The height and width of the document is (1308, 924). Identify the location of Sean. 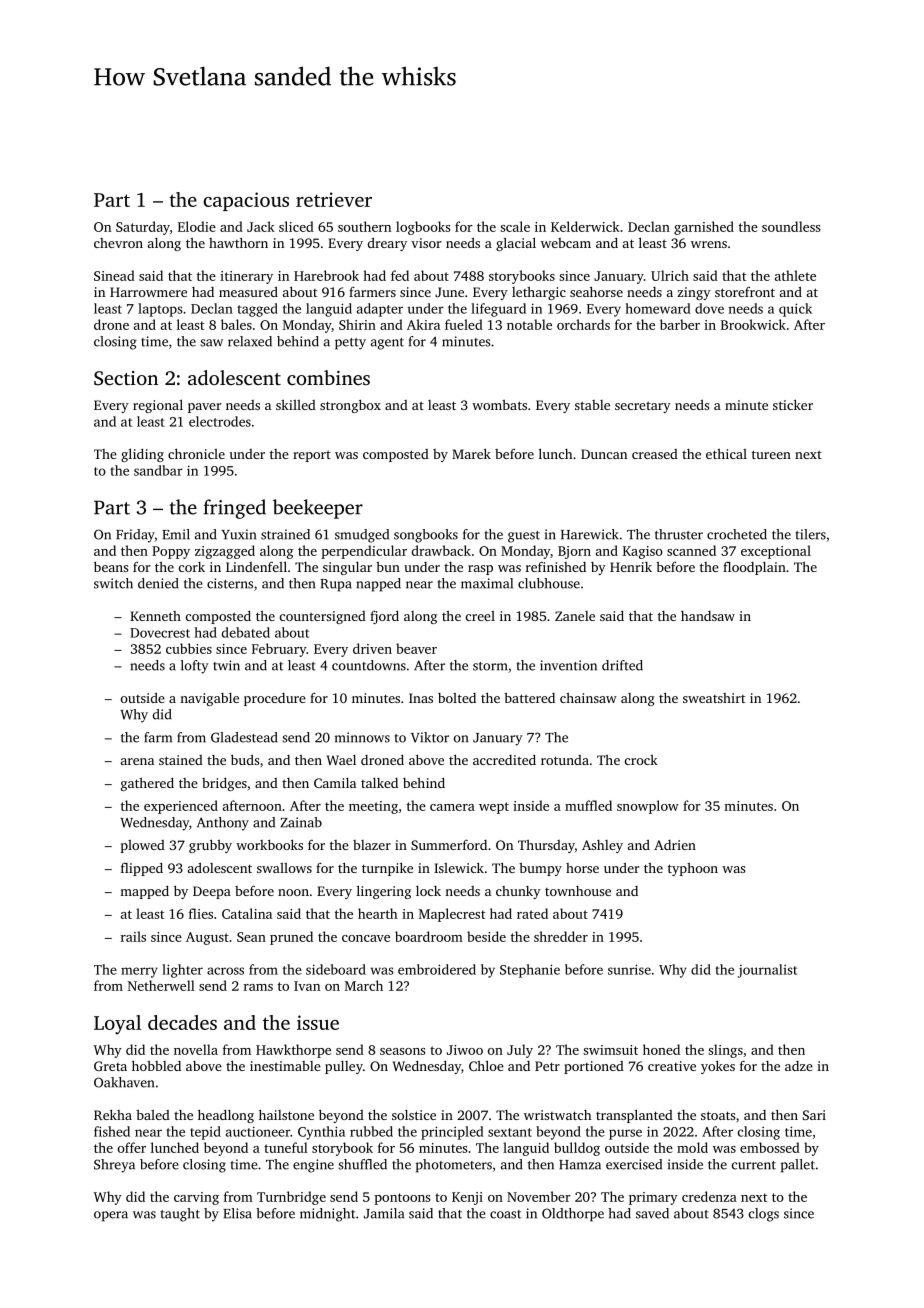
(251, 937).
